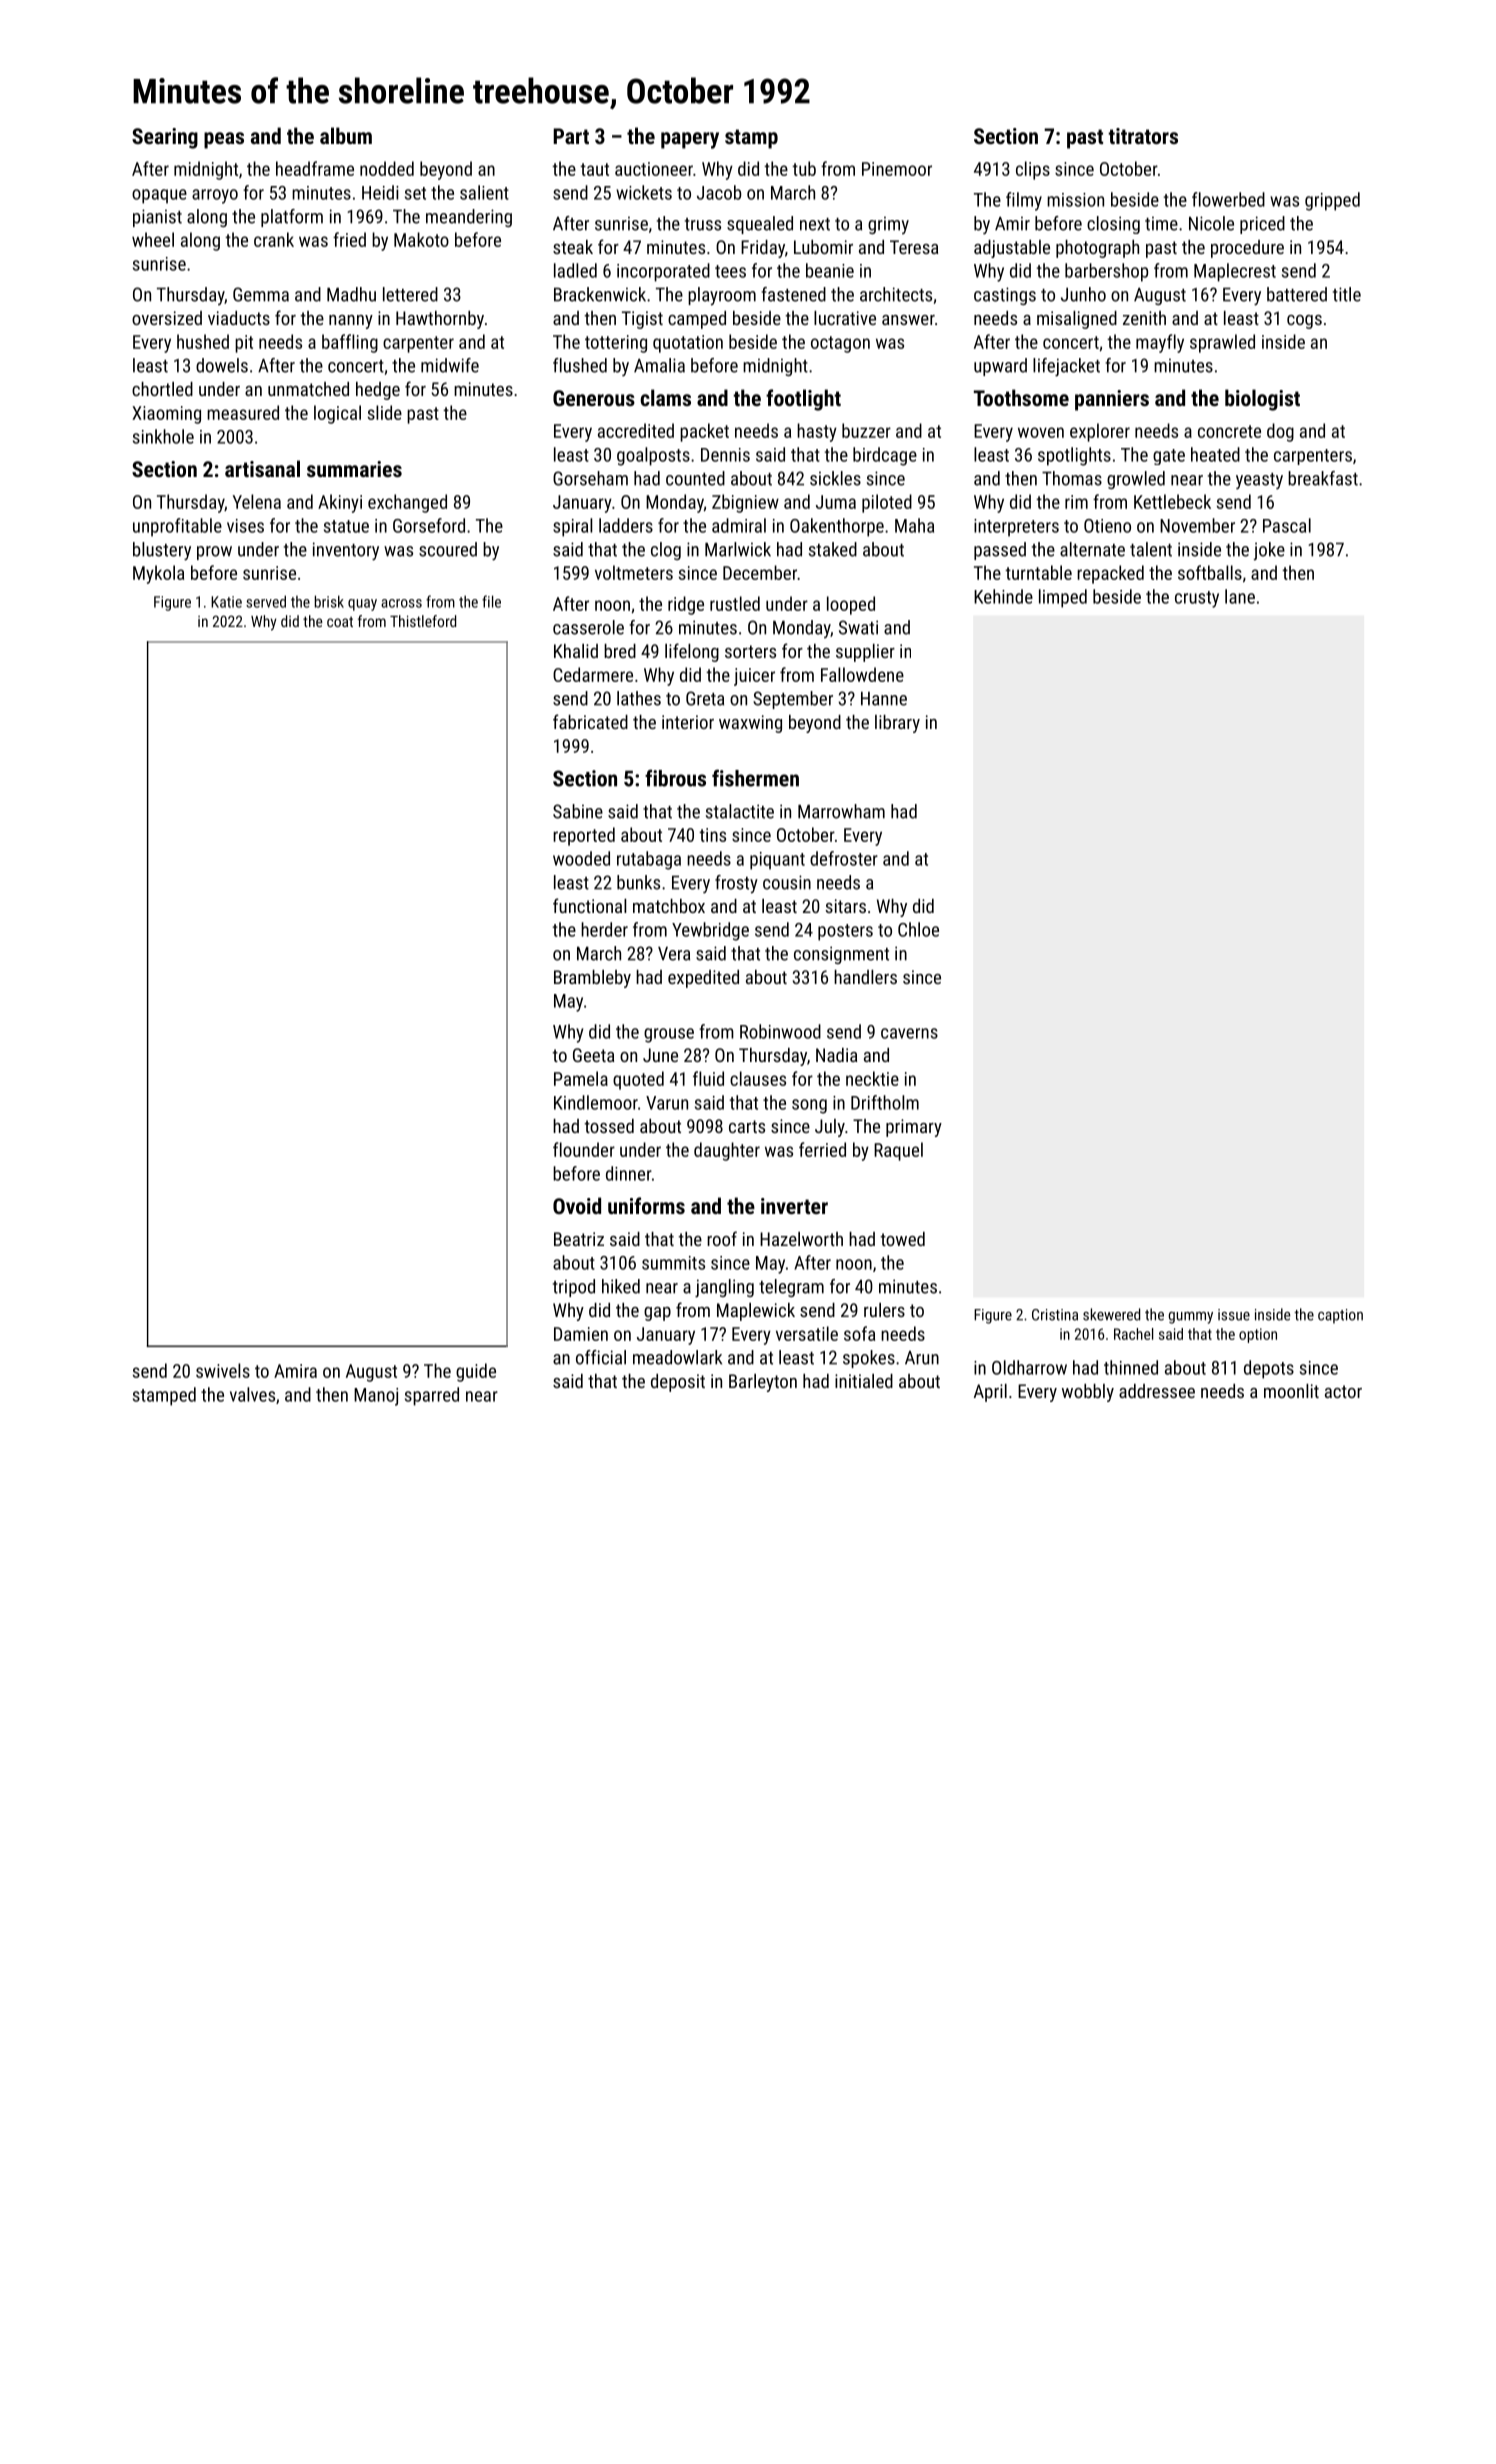 Image resolution: width=1496 pixels, height=2464 pixels. Describe the element at coordinates (1143, 136) in the screenshot. I see `titrators` at that location.
